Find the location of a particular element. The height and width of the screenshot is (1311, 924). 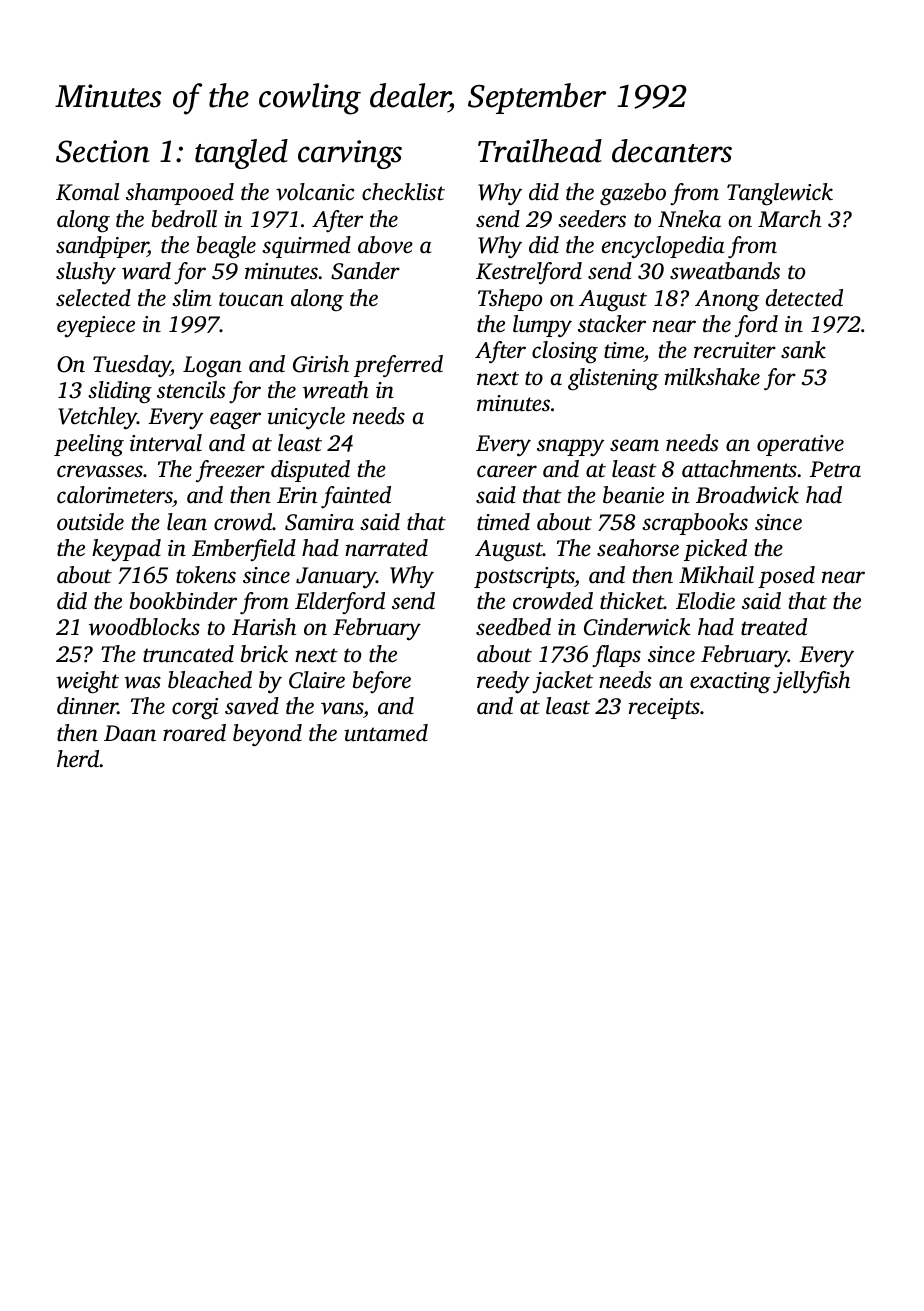

Tanglewick is located at coordinates (780, 194).
